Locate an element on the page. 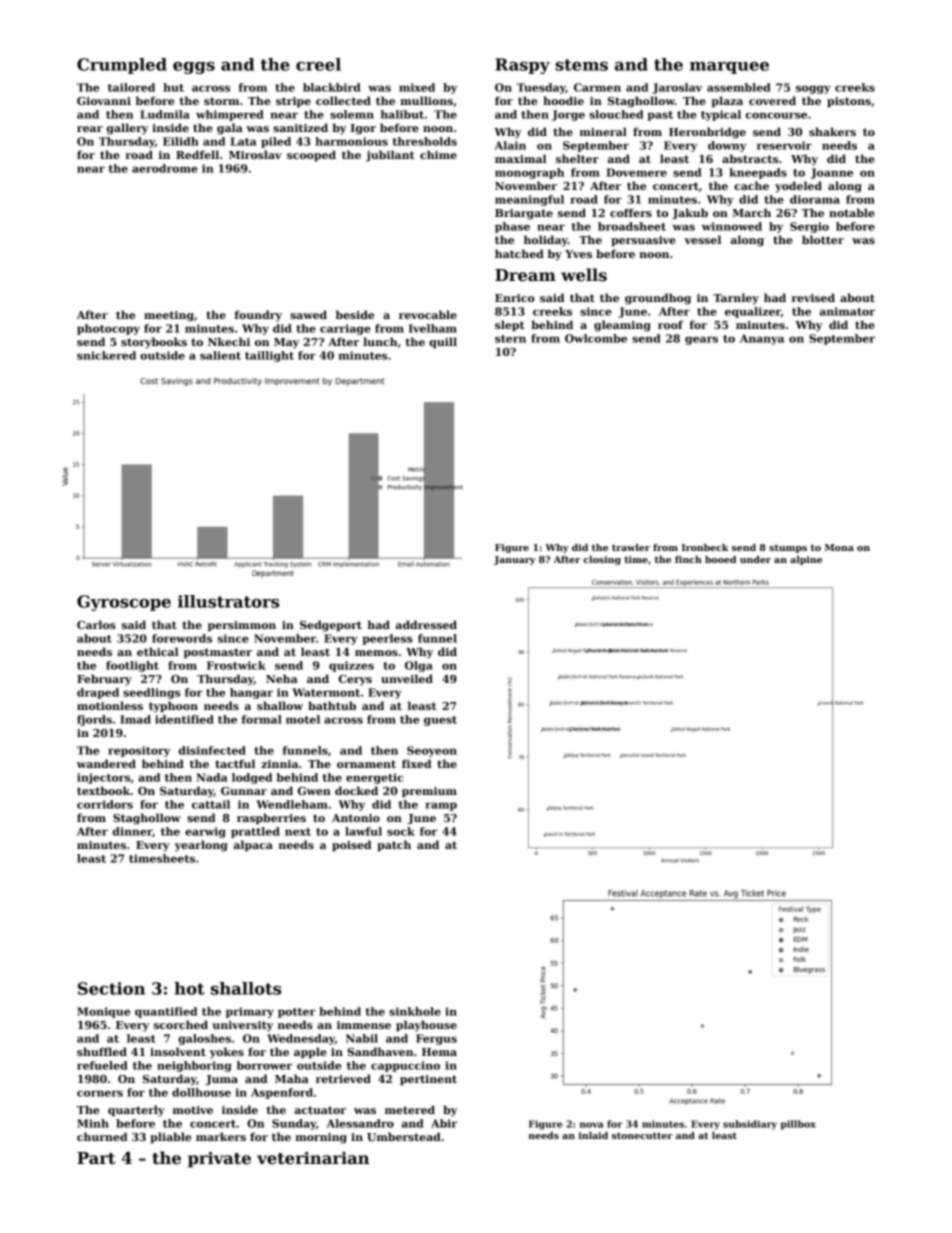 This page has height=1233, width=952. mixed is located at coordinates (417, 87).
